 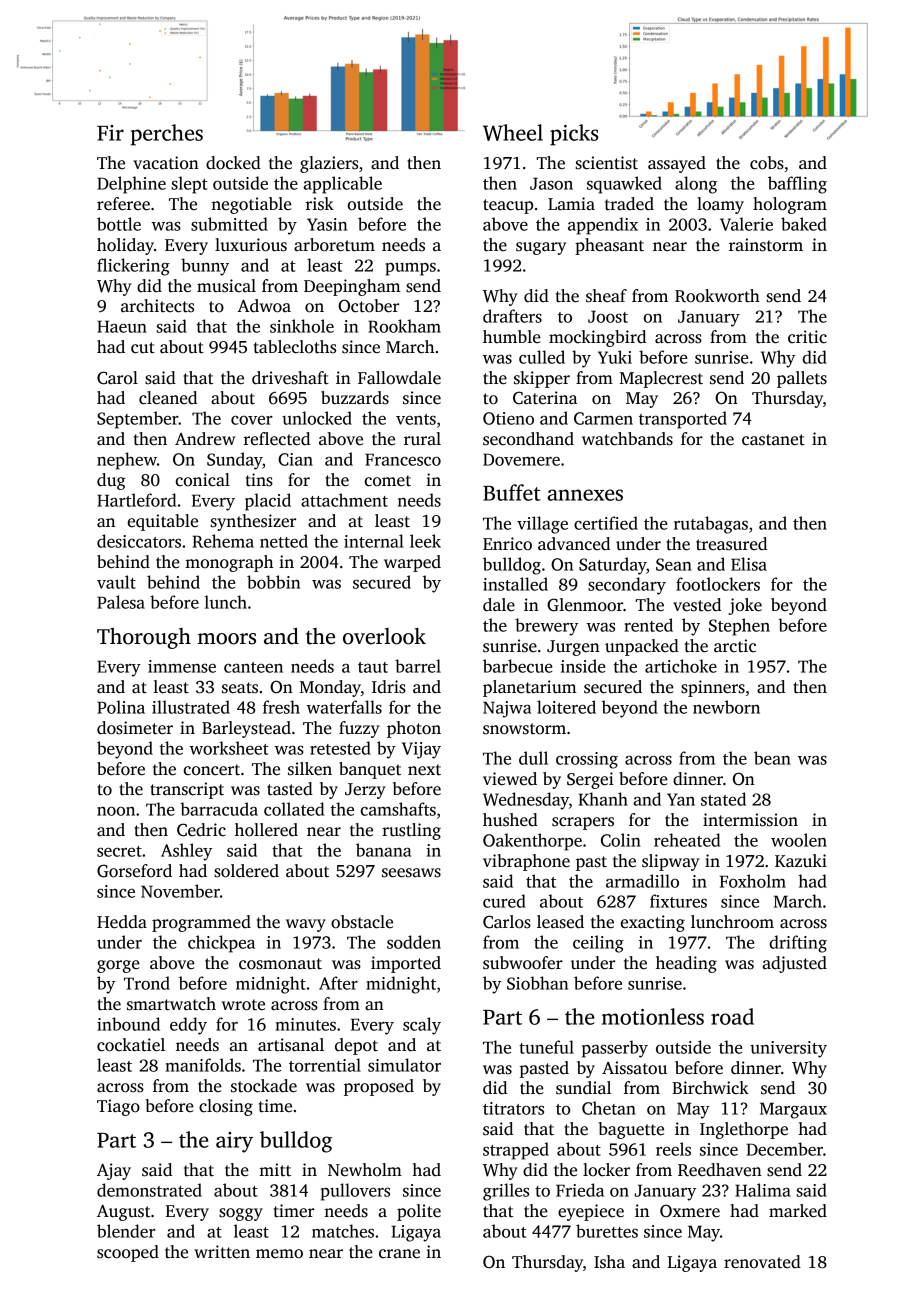 What do you see at coordinates (290, 378) in the screenshot?
I see `driveshaft` at bounding box center [290, 378].
